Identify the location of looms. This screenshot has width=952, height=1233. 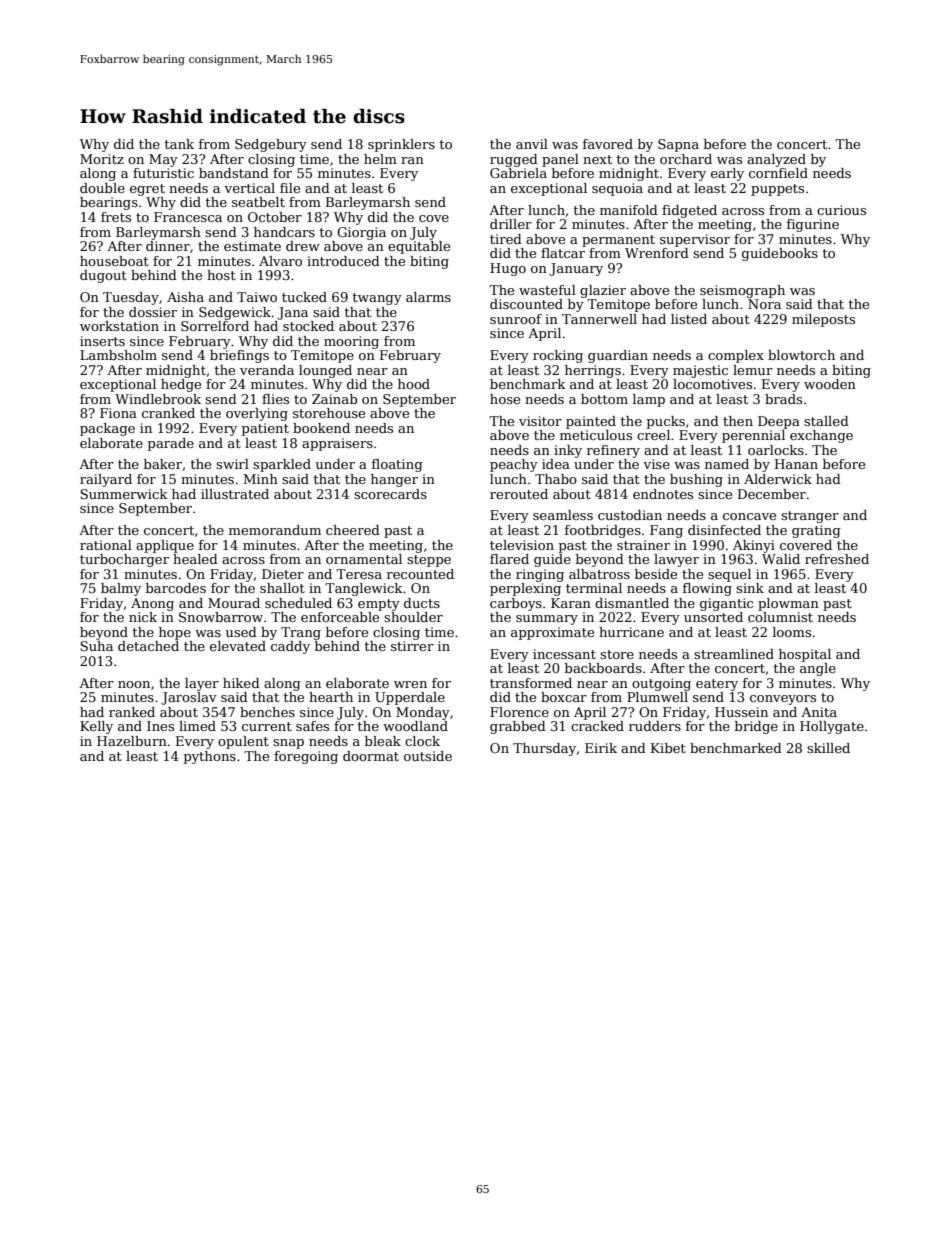
(792, 632).
